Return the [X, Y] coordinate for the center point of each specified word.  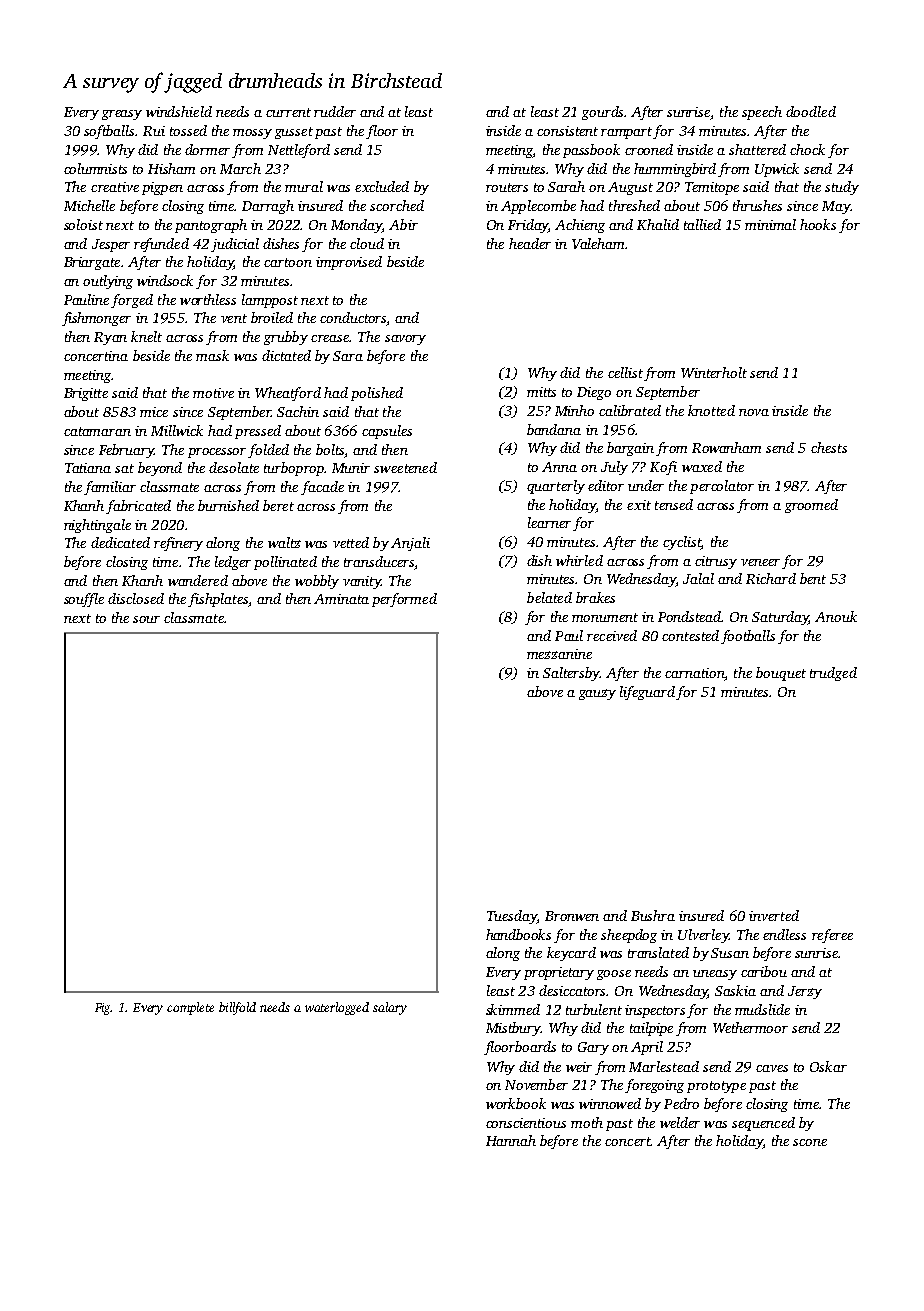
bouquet [781, 674]
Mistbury [513, 1029]
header [530, 243]
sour [146, 619]
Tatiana [88, 468]
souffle [84, 600]
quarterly [556, 487]
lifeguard [647, 693]
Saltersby [571, 674]
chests [829, 447]
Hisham [171, 168]
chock [807, 149]
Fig [103, 1009]
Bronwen [572, 916]
